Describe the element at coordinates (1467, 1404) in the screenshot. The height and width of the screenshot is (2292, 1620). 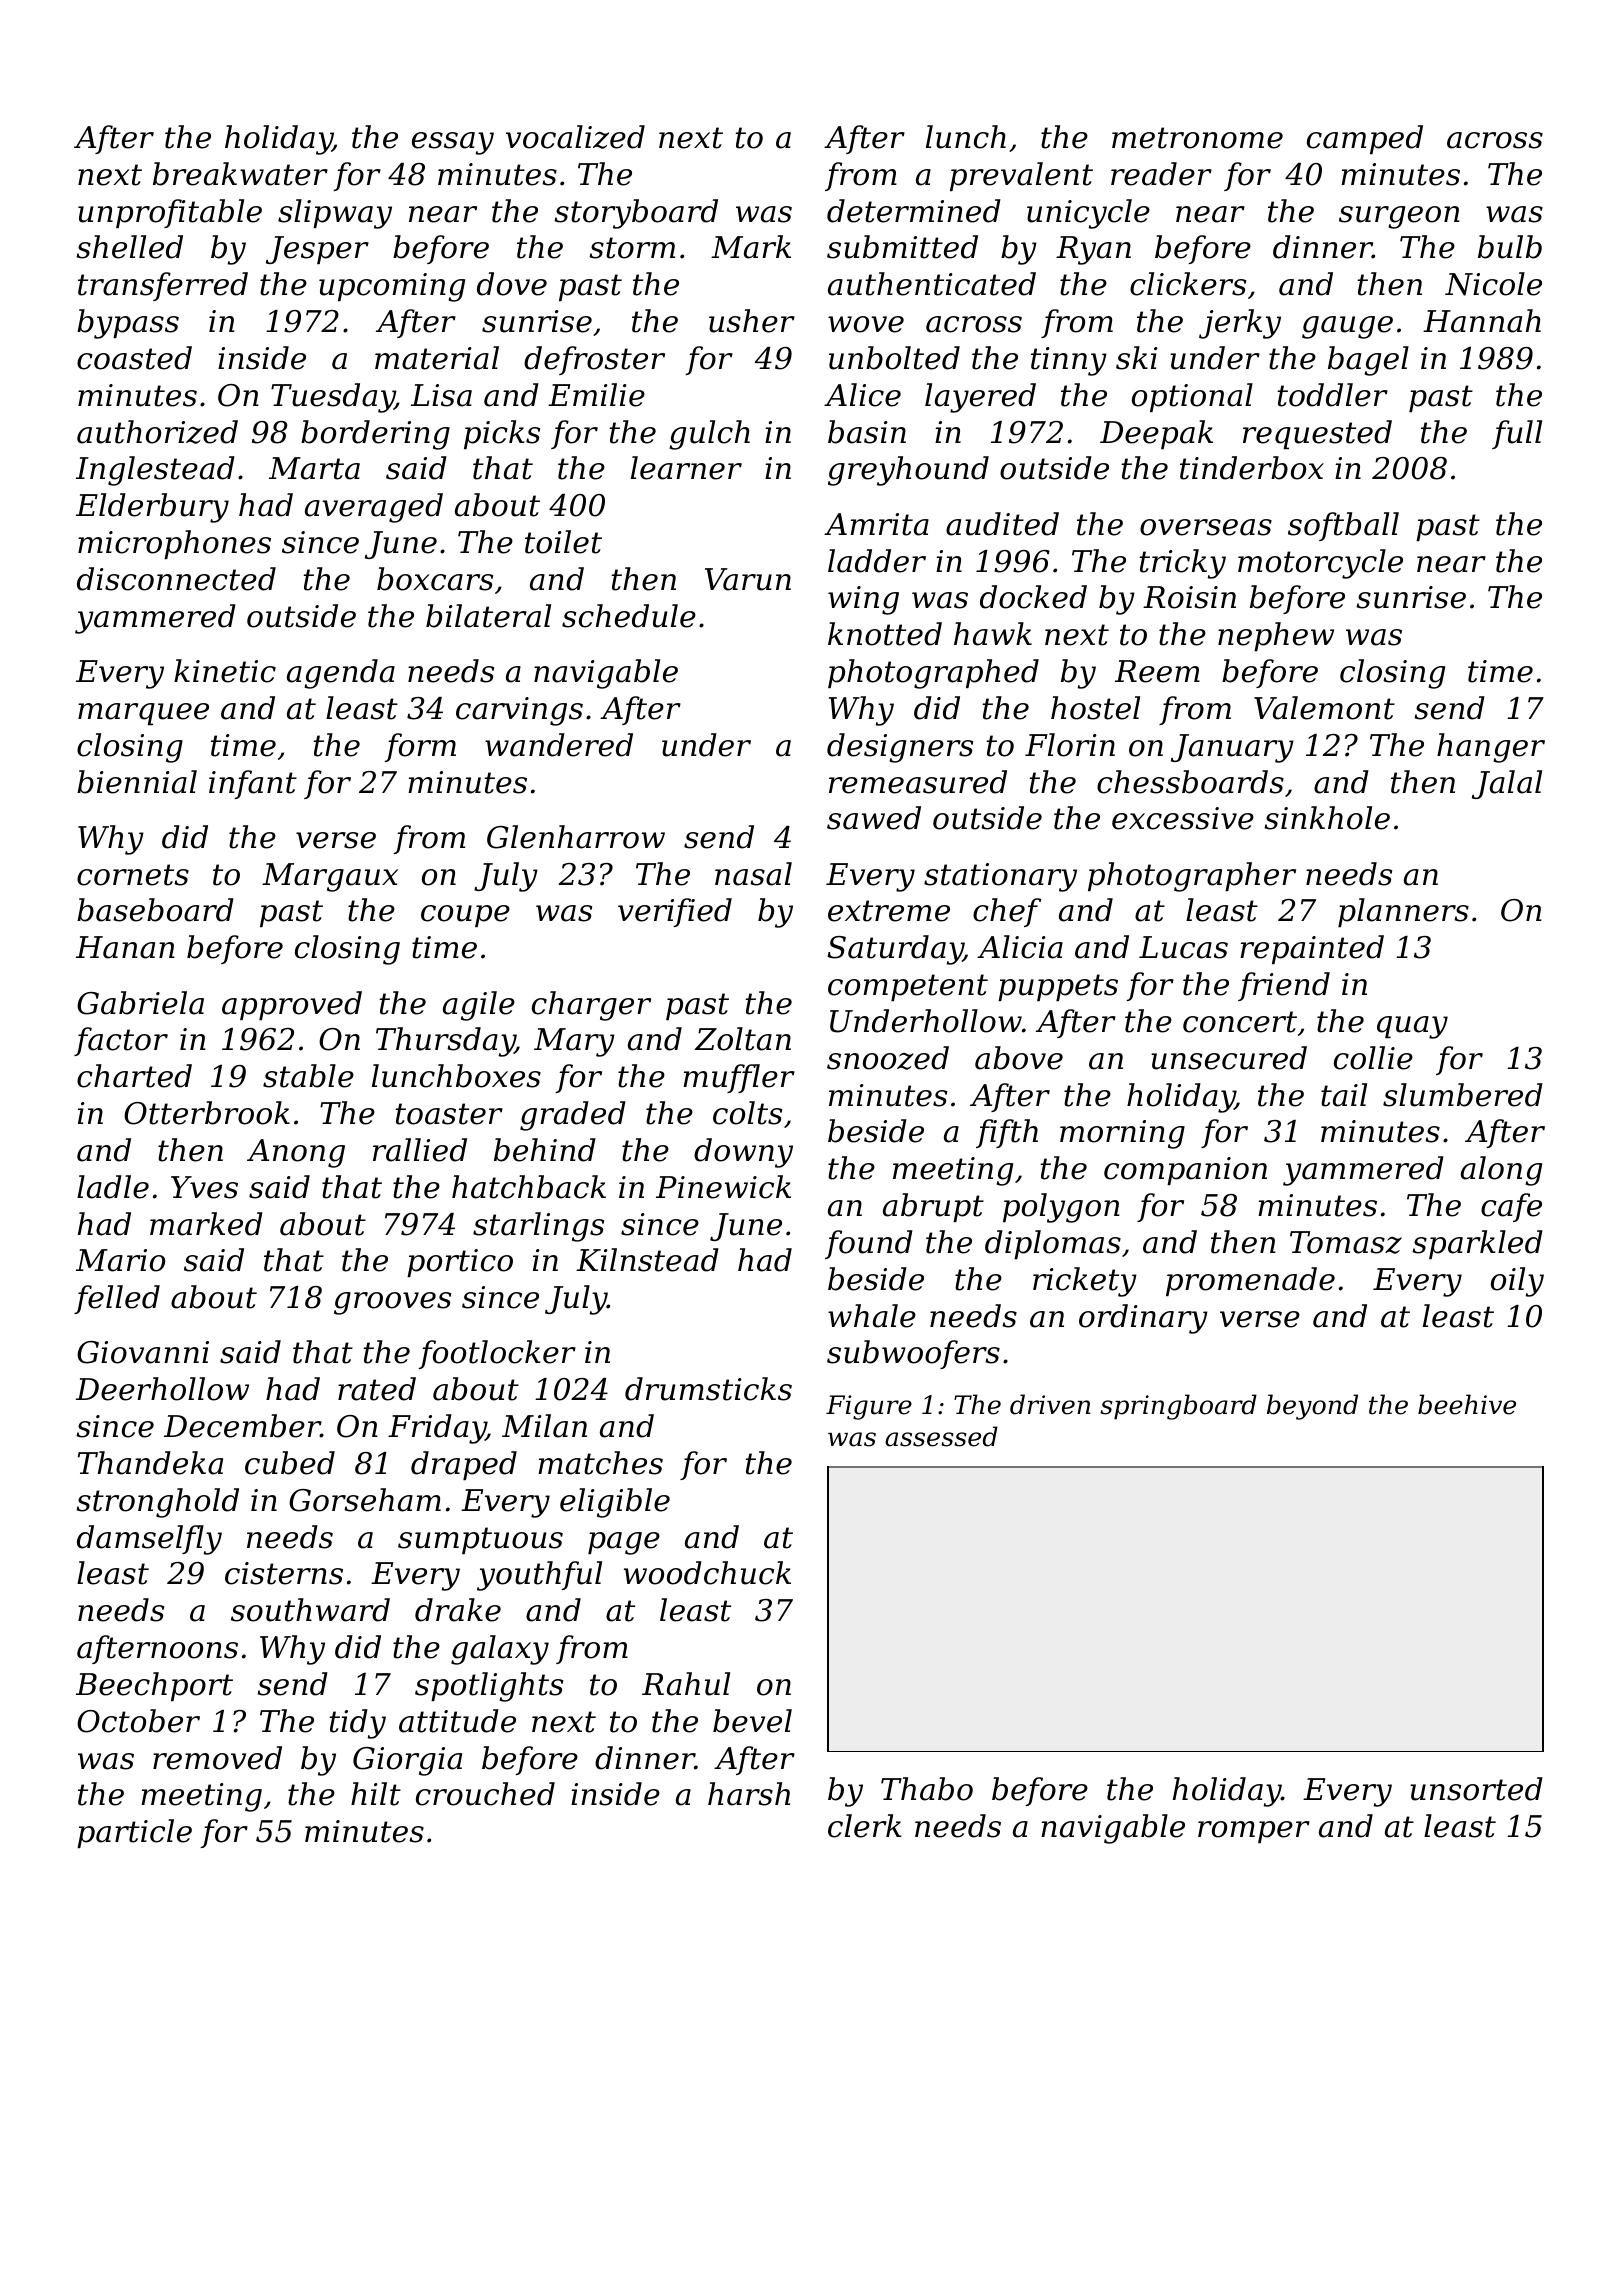
I see `beehive` at that location.
